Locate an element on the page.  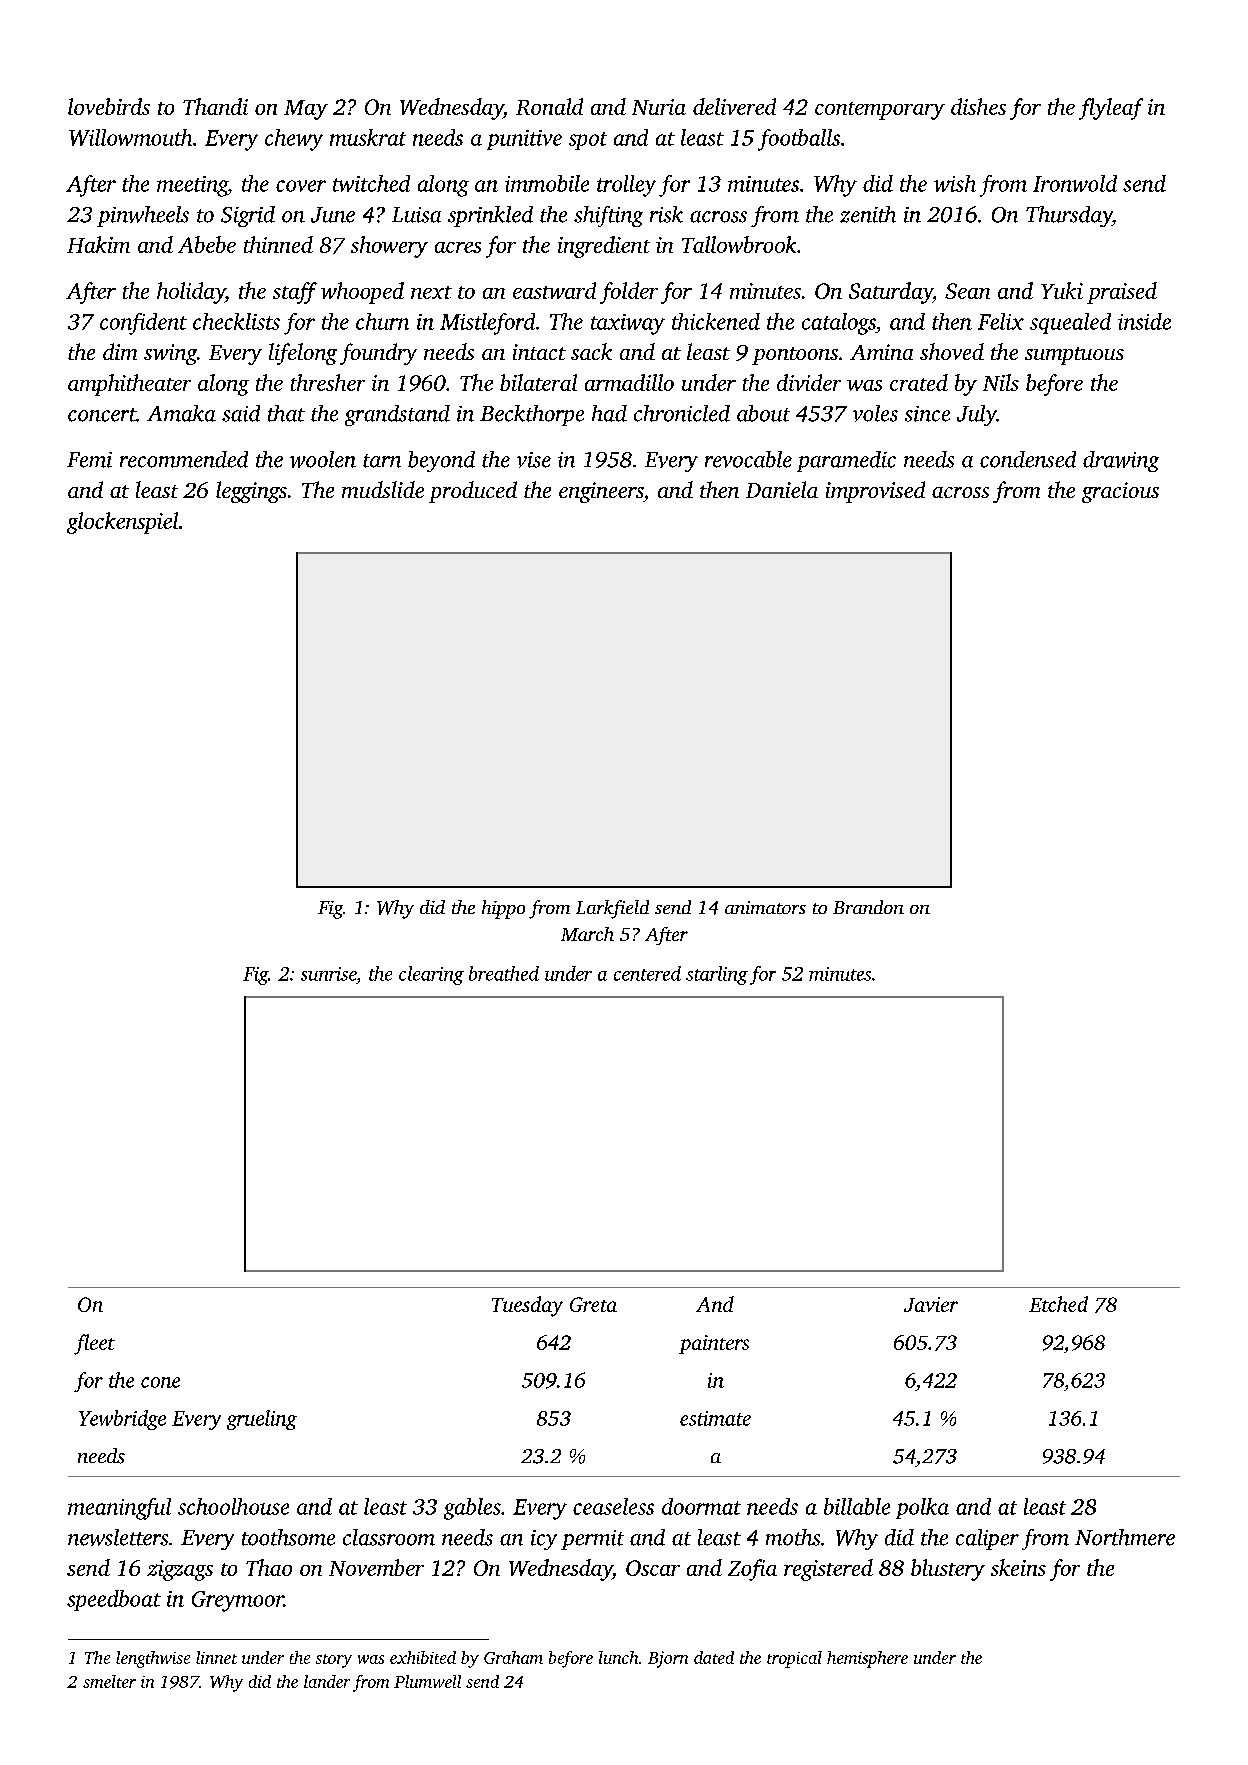
pinwheels is located at coordinates (143, 216).
